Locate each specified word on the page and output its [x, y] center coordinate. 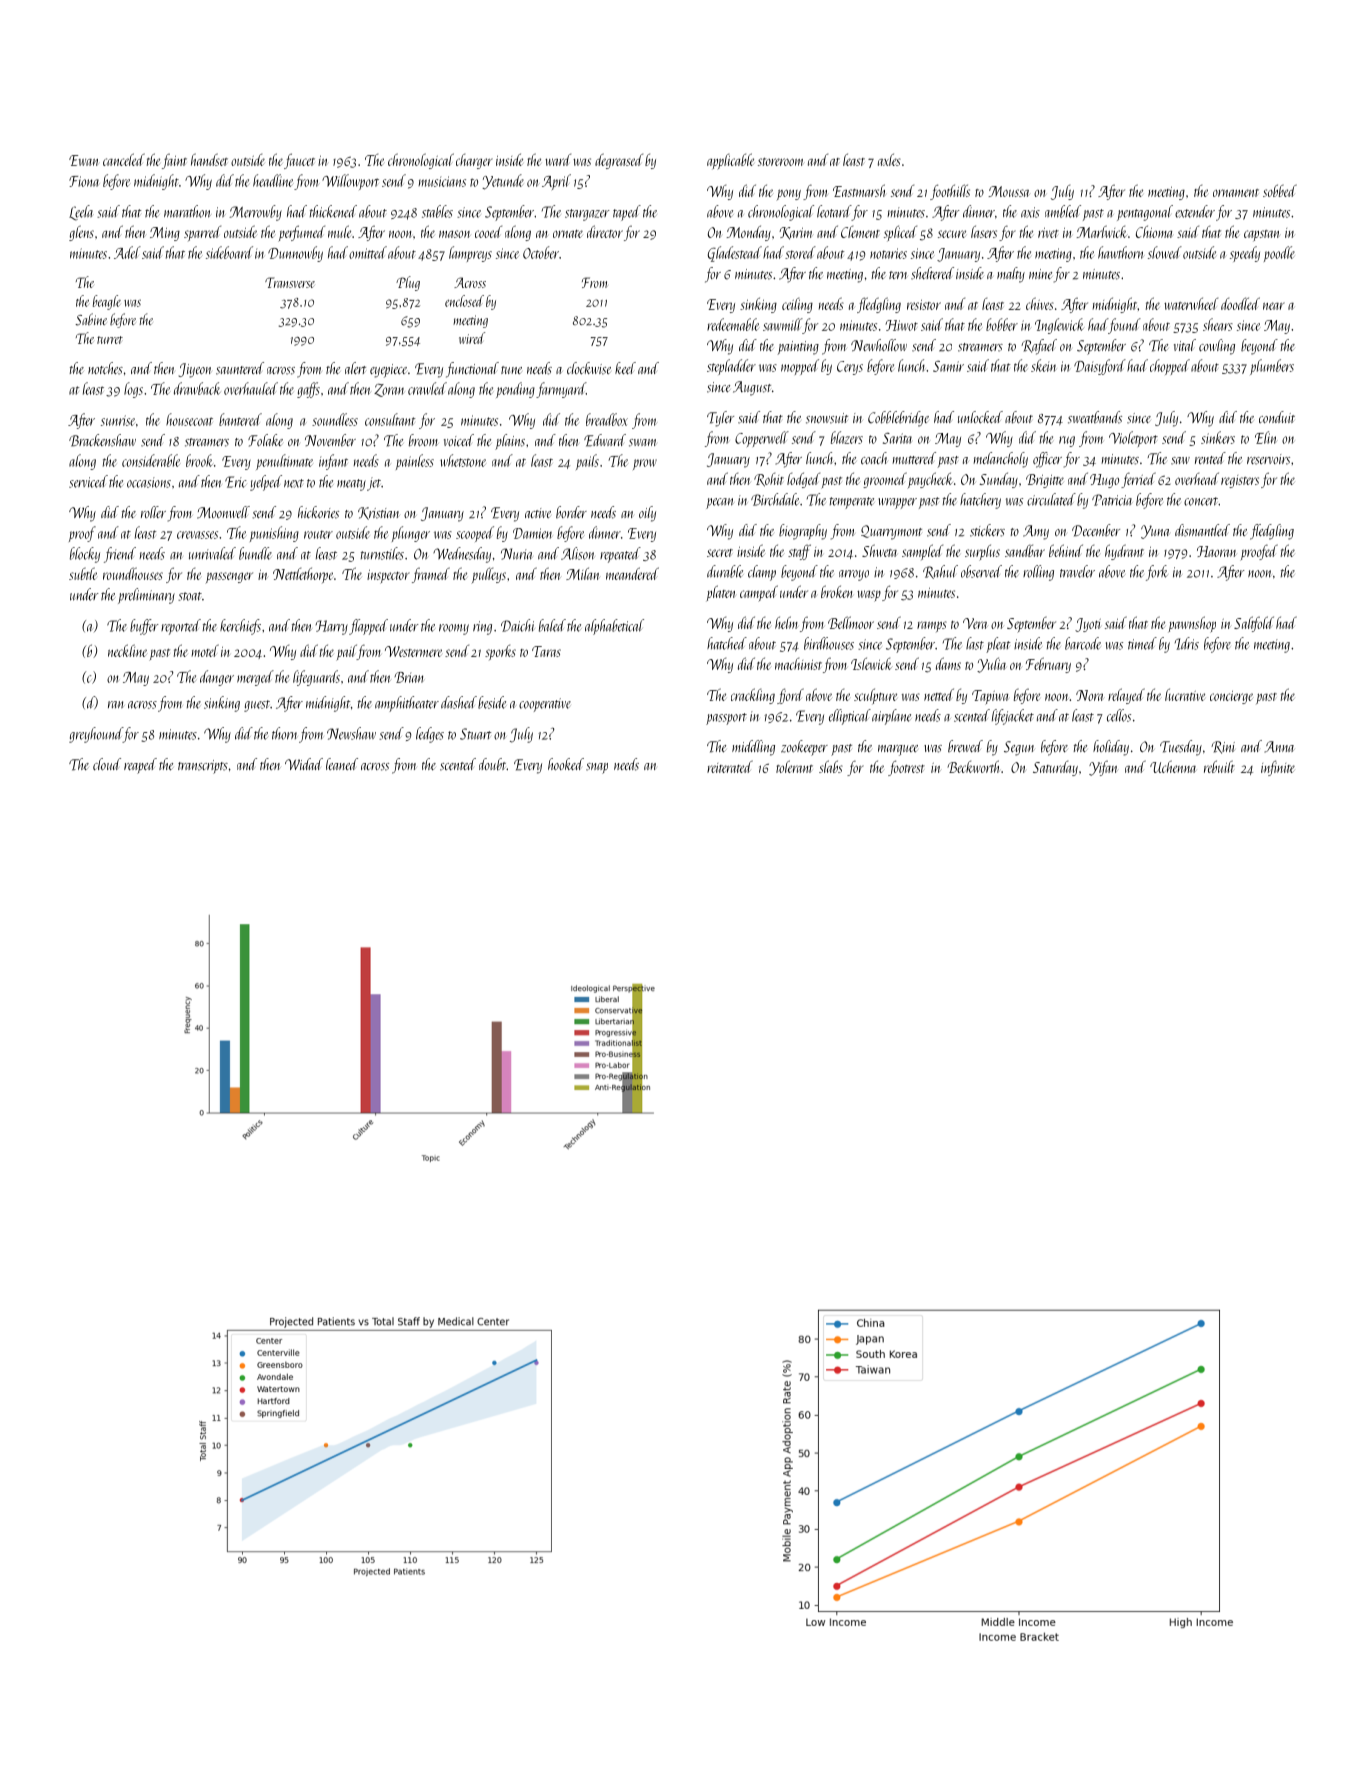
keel [625, 368]
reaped [140, 766]
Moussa [1009, 191]
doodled [1240, 303]
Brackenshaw [102, 440]
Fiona [84, 181]
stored [800, 252]
